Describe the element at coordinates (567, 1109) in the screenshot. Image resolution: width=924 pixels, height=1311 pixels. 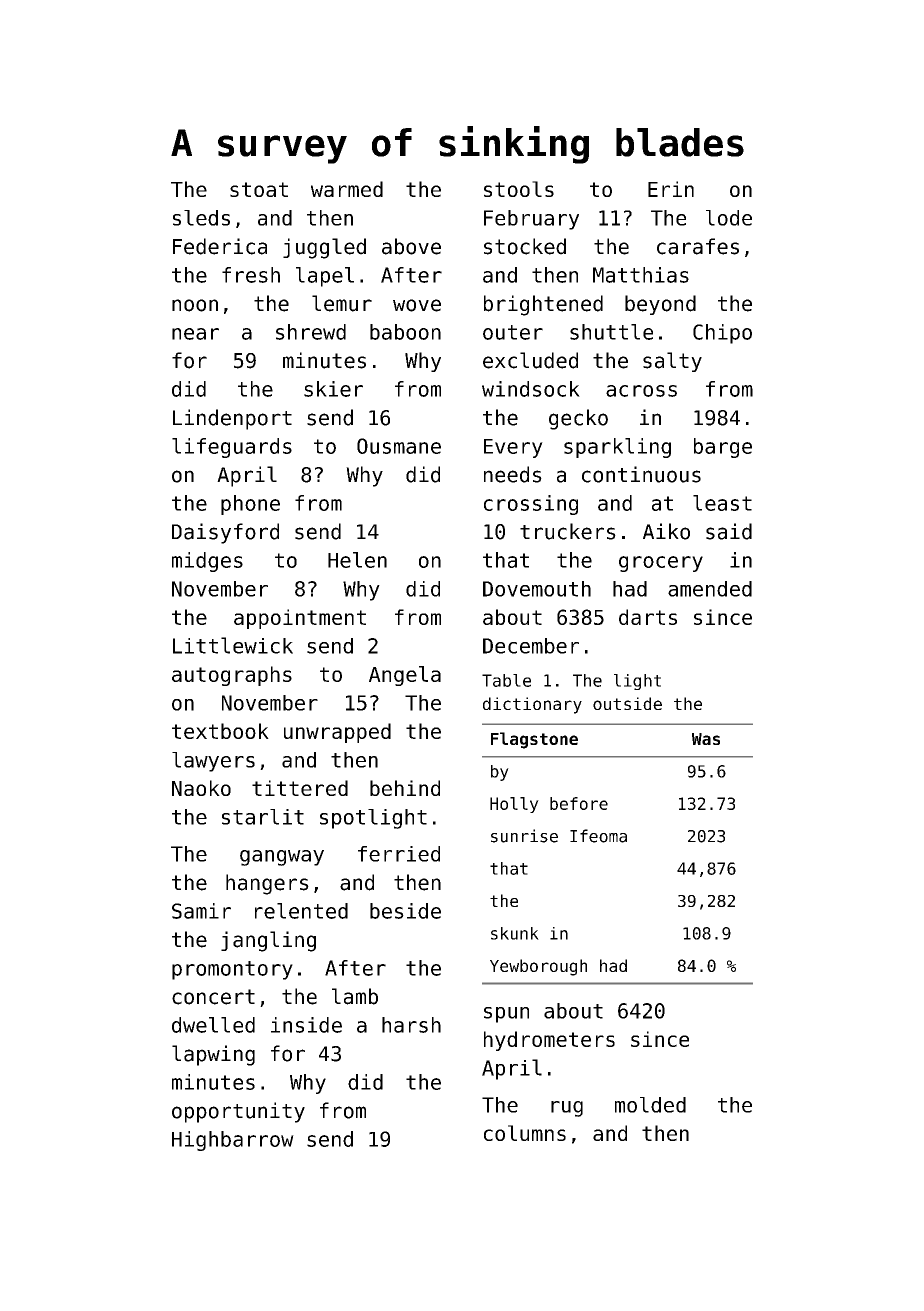
I see `rug` at that location.
